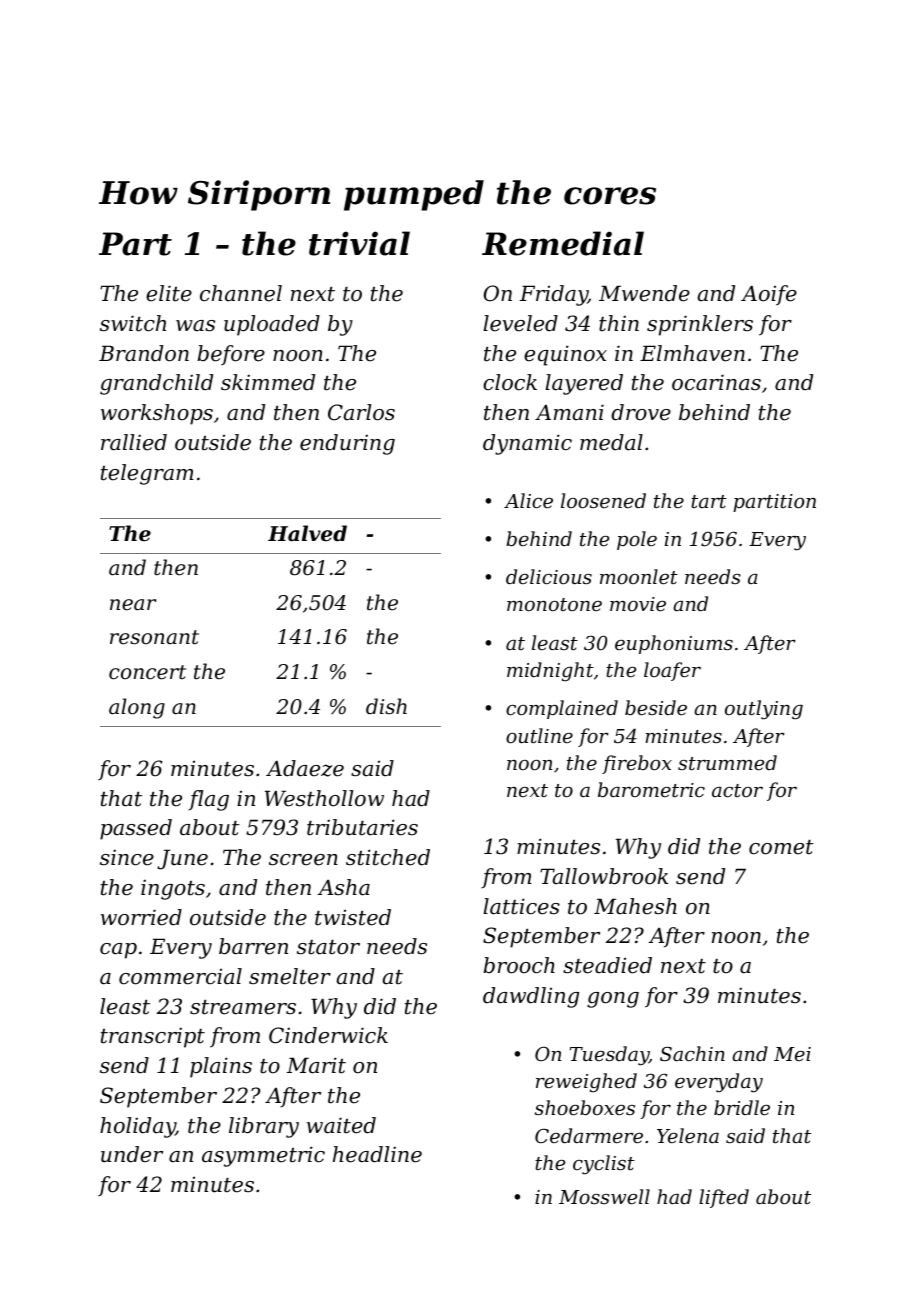 Image resolution: width=924 pixels, height=1311 pixels. What do you see at coordinates (531, 997) in the screenshot?
I see `dawdling` at bounding box center [531, 997].
